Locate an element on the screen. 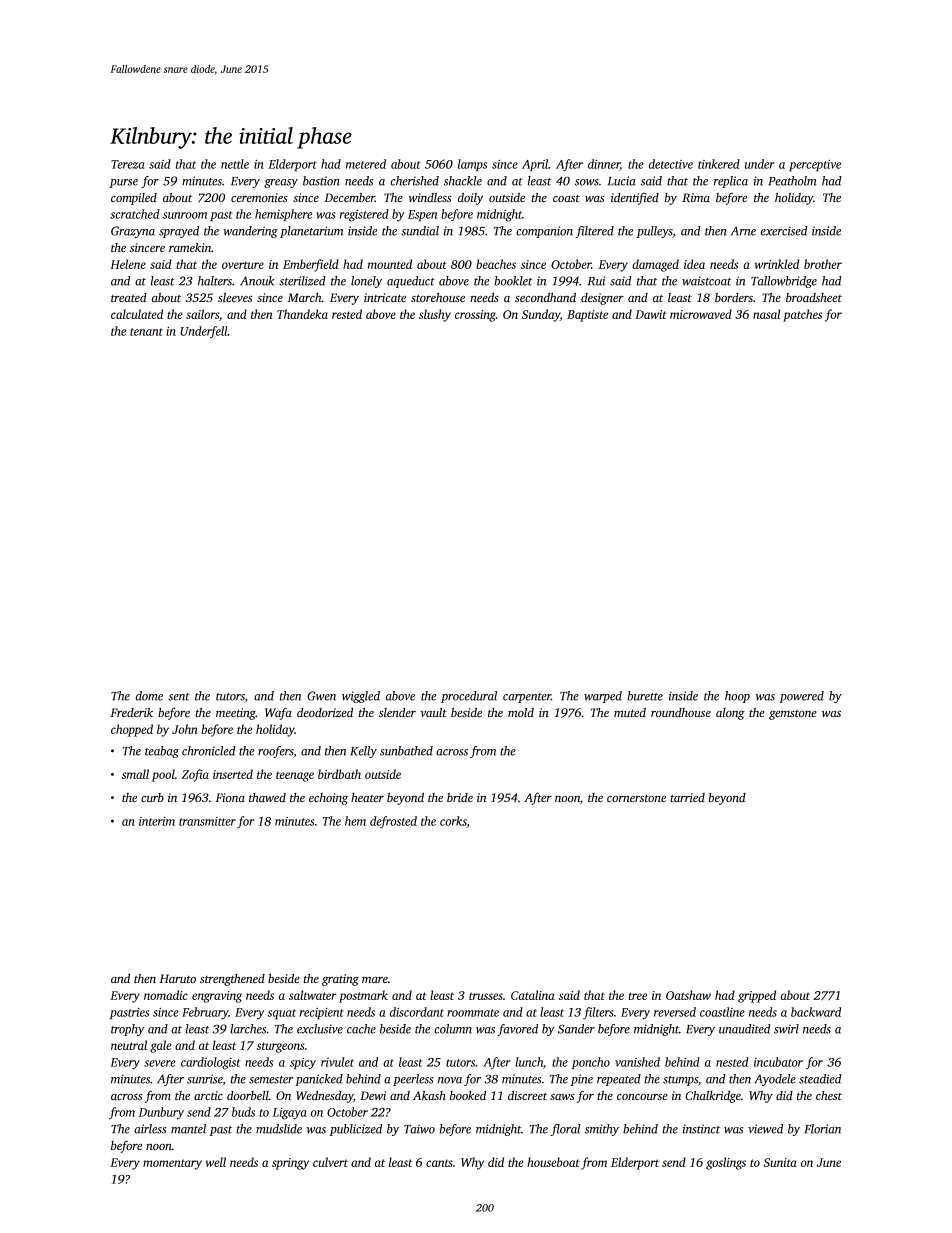  crossing is located at coordinates (475, 316).
